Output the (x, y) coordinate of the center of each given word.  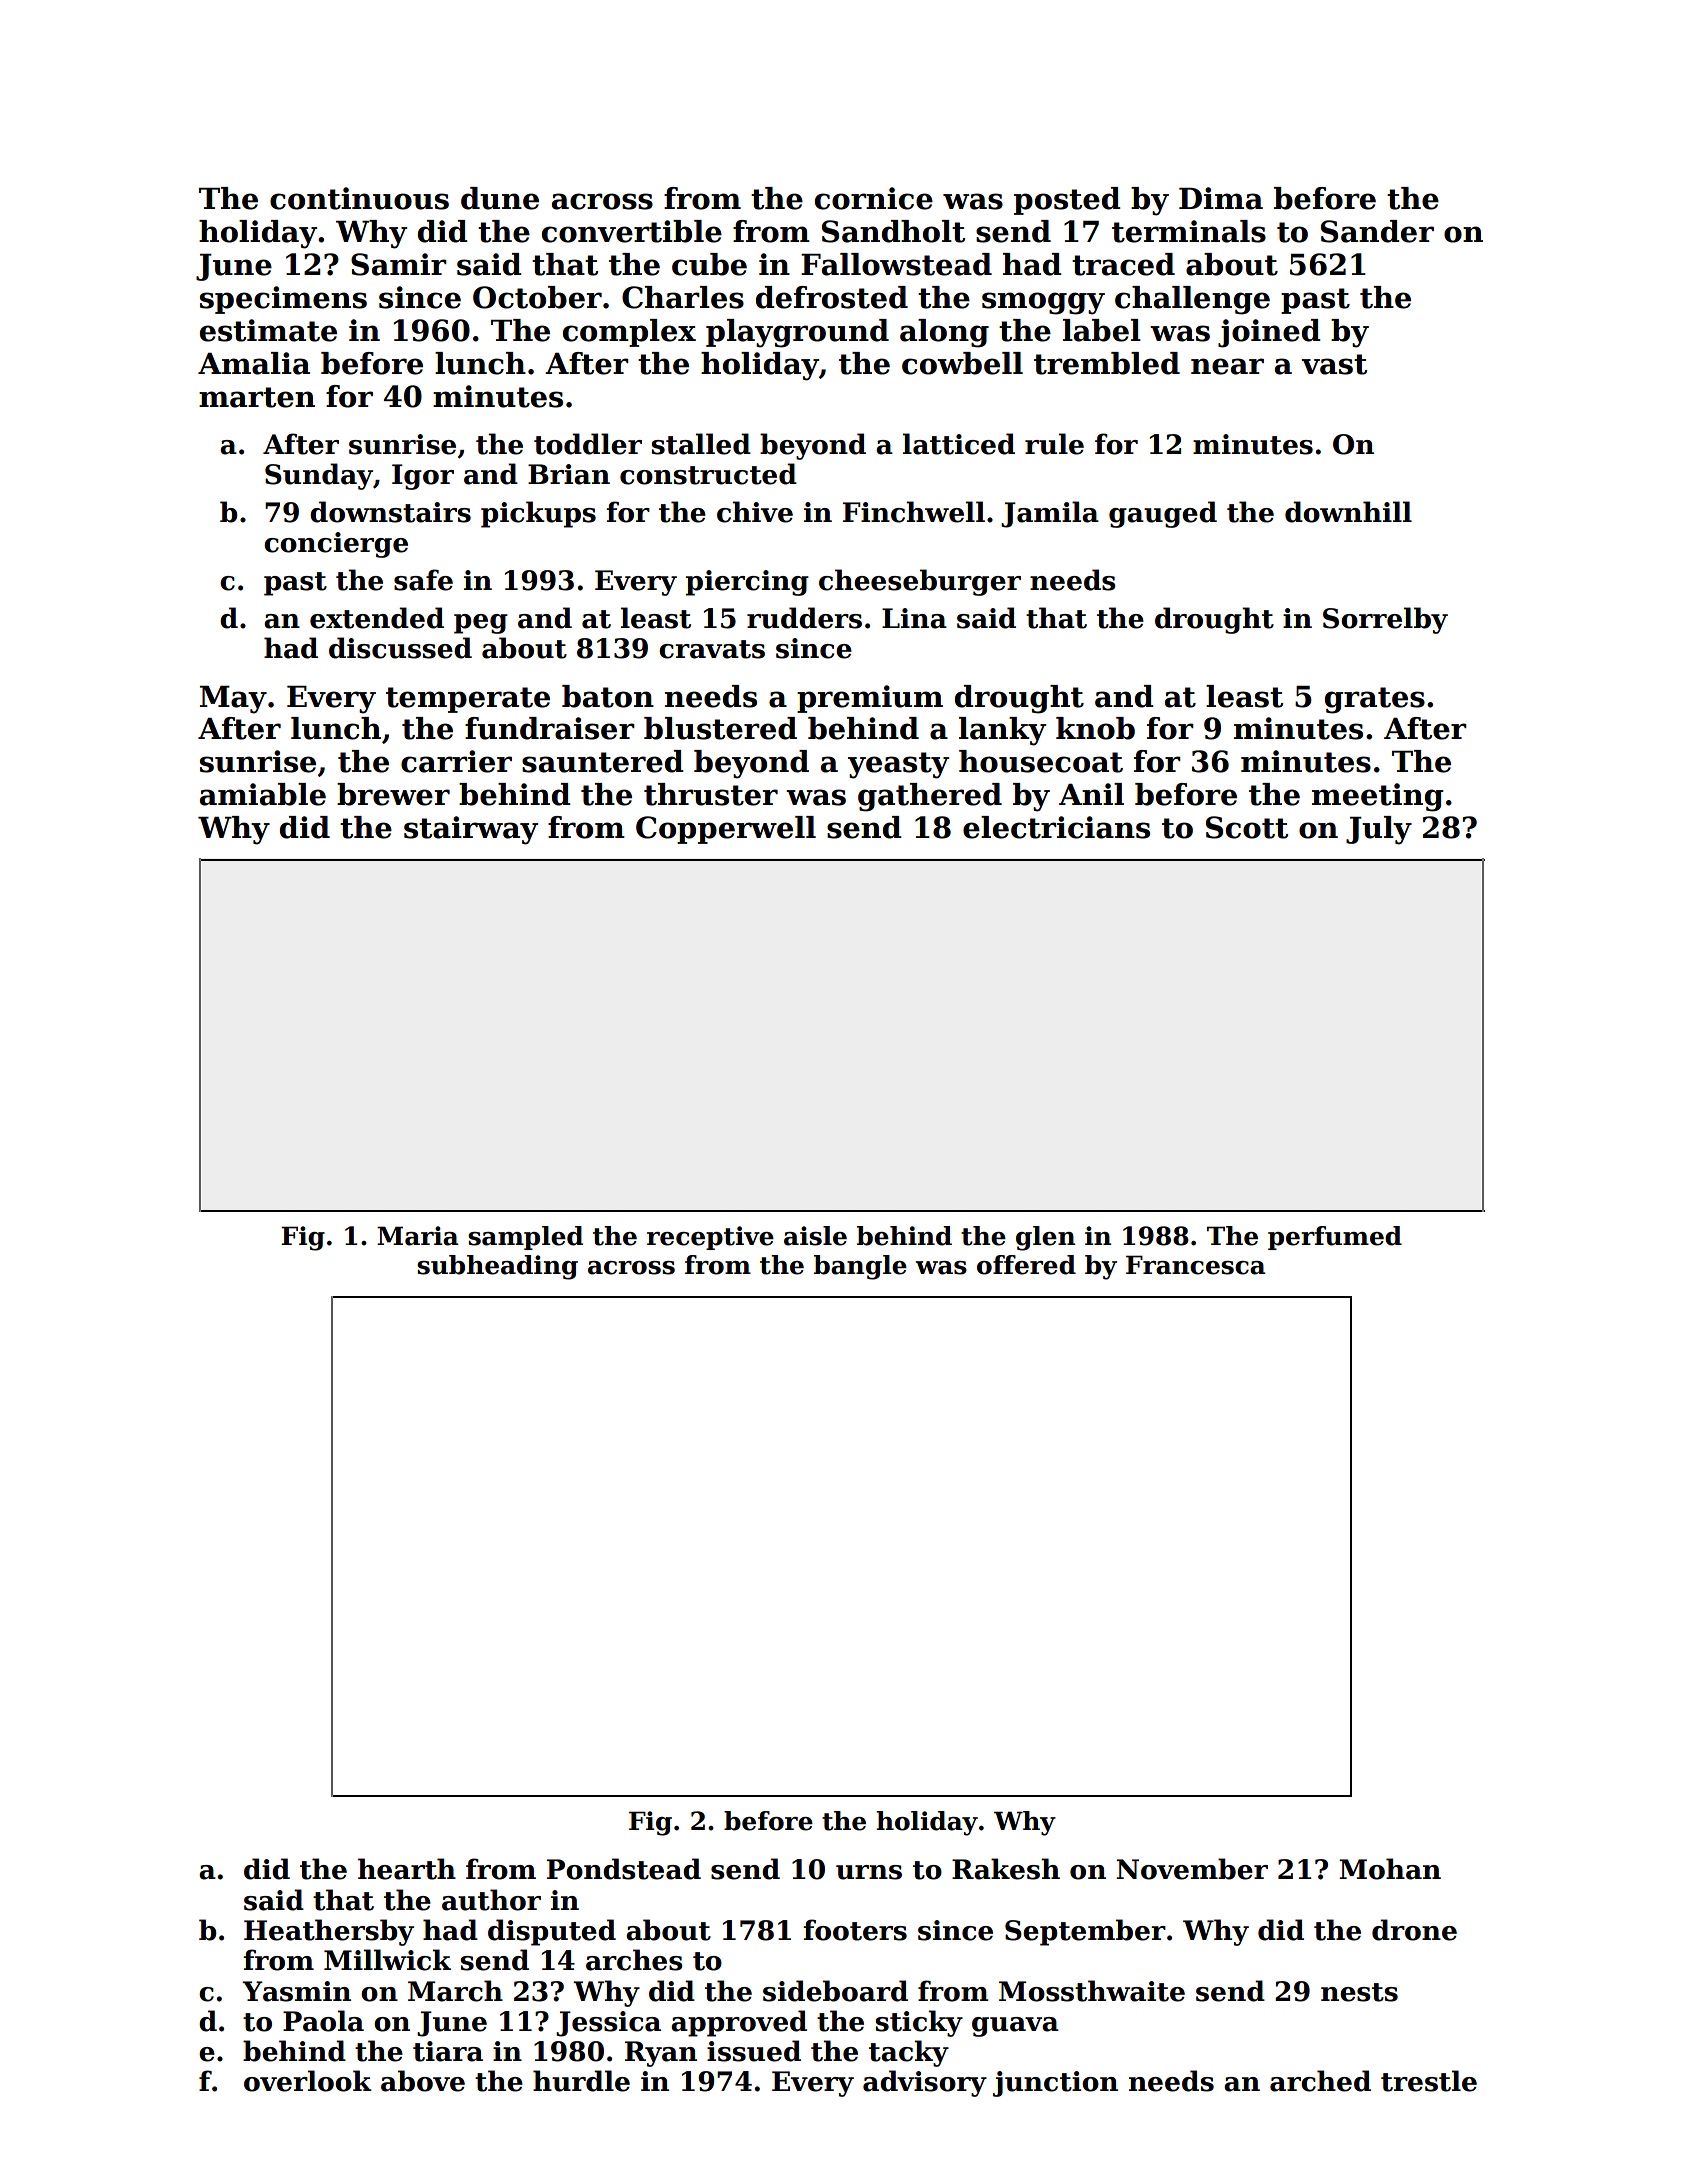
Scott (1247, 827)
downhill (1348, 512)
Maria (418, 1236)
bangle (860, 1267)
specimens (283, 300)
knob (1095, 728)
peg (481, 624)
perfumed (1335, 1238)
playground (797, 333)
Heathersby (329, 1932)
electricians (1056, 827)
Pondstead (624, 1869)
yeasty (898, 765)
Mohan (1390, 1869)
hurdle (581, 2081)
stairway (471, 830)
